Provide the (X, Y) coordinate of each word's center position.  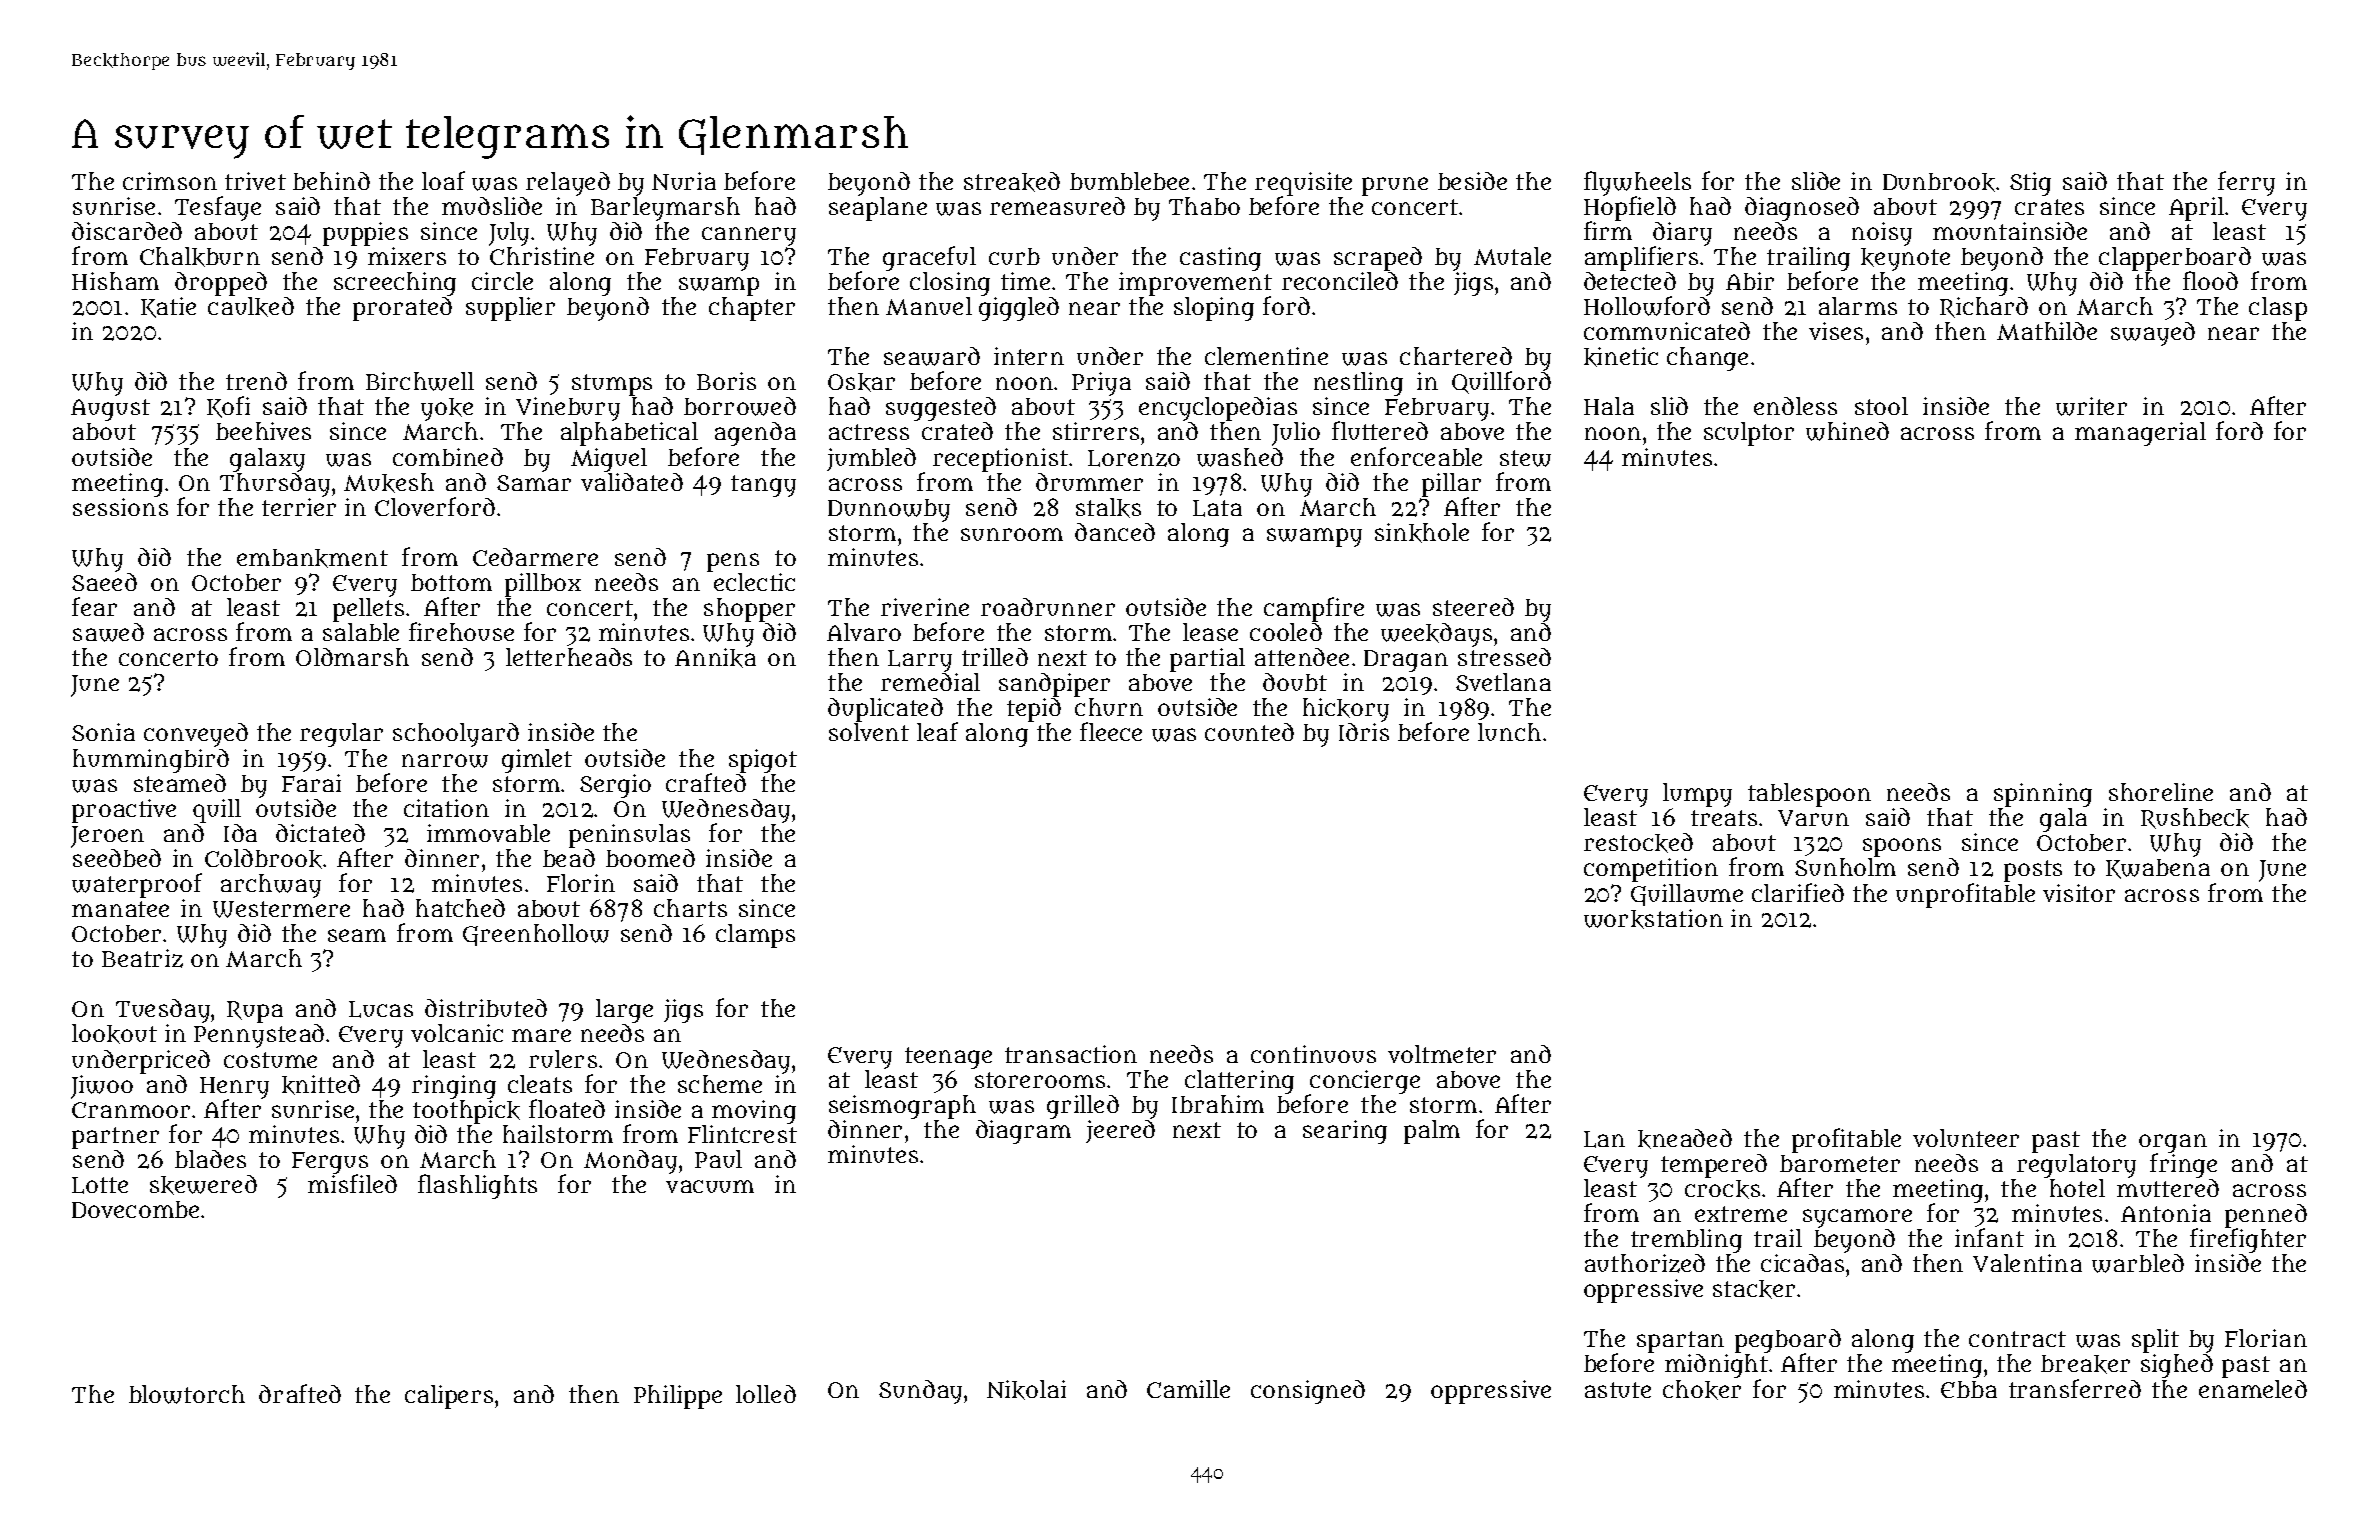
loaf (443, 180)
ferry (2246, 183)
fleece (1111, 731)
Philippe (678, 1397)
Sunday (920, 1392)
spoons (1902, 847)
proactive (124, 811)
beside (1472, 181)
